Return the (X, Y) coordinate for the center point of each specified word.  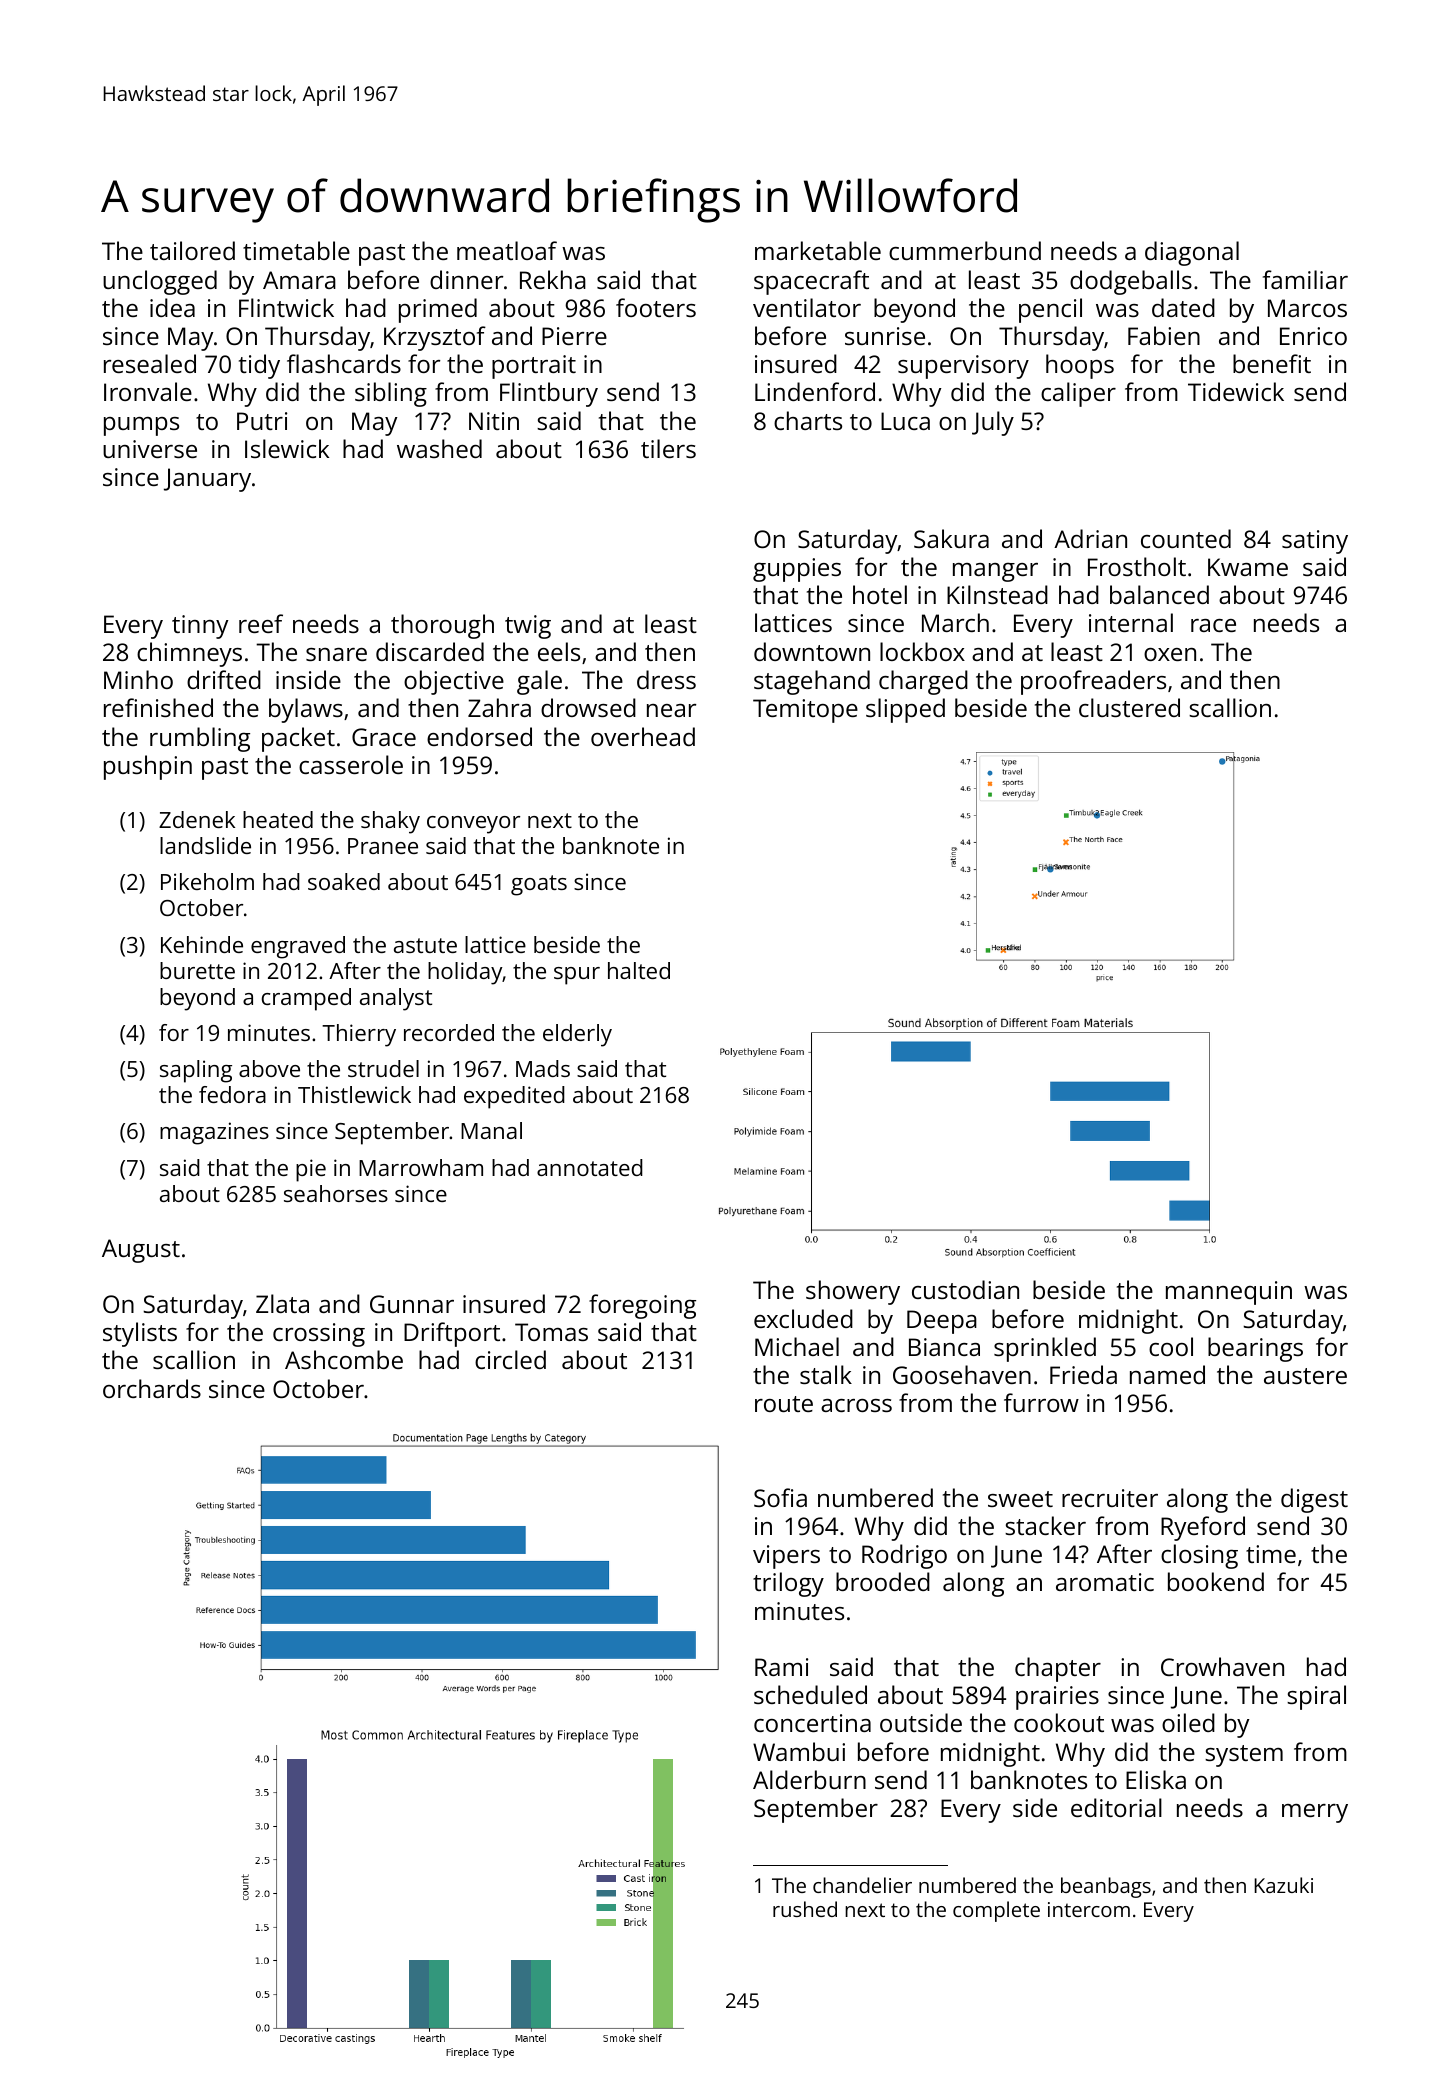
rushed (805, 1909)
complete (996, 1911)
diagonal (1192, 253)
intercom (1089, 1909)
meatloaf (507, 250)
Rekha (553, 279)
